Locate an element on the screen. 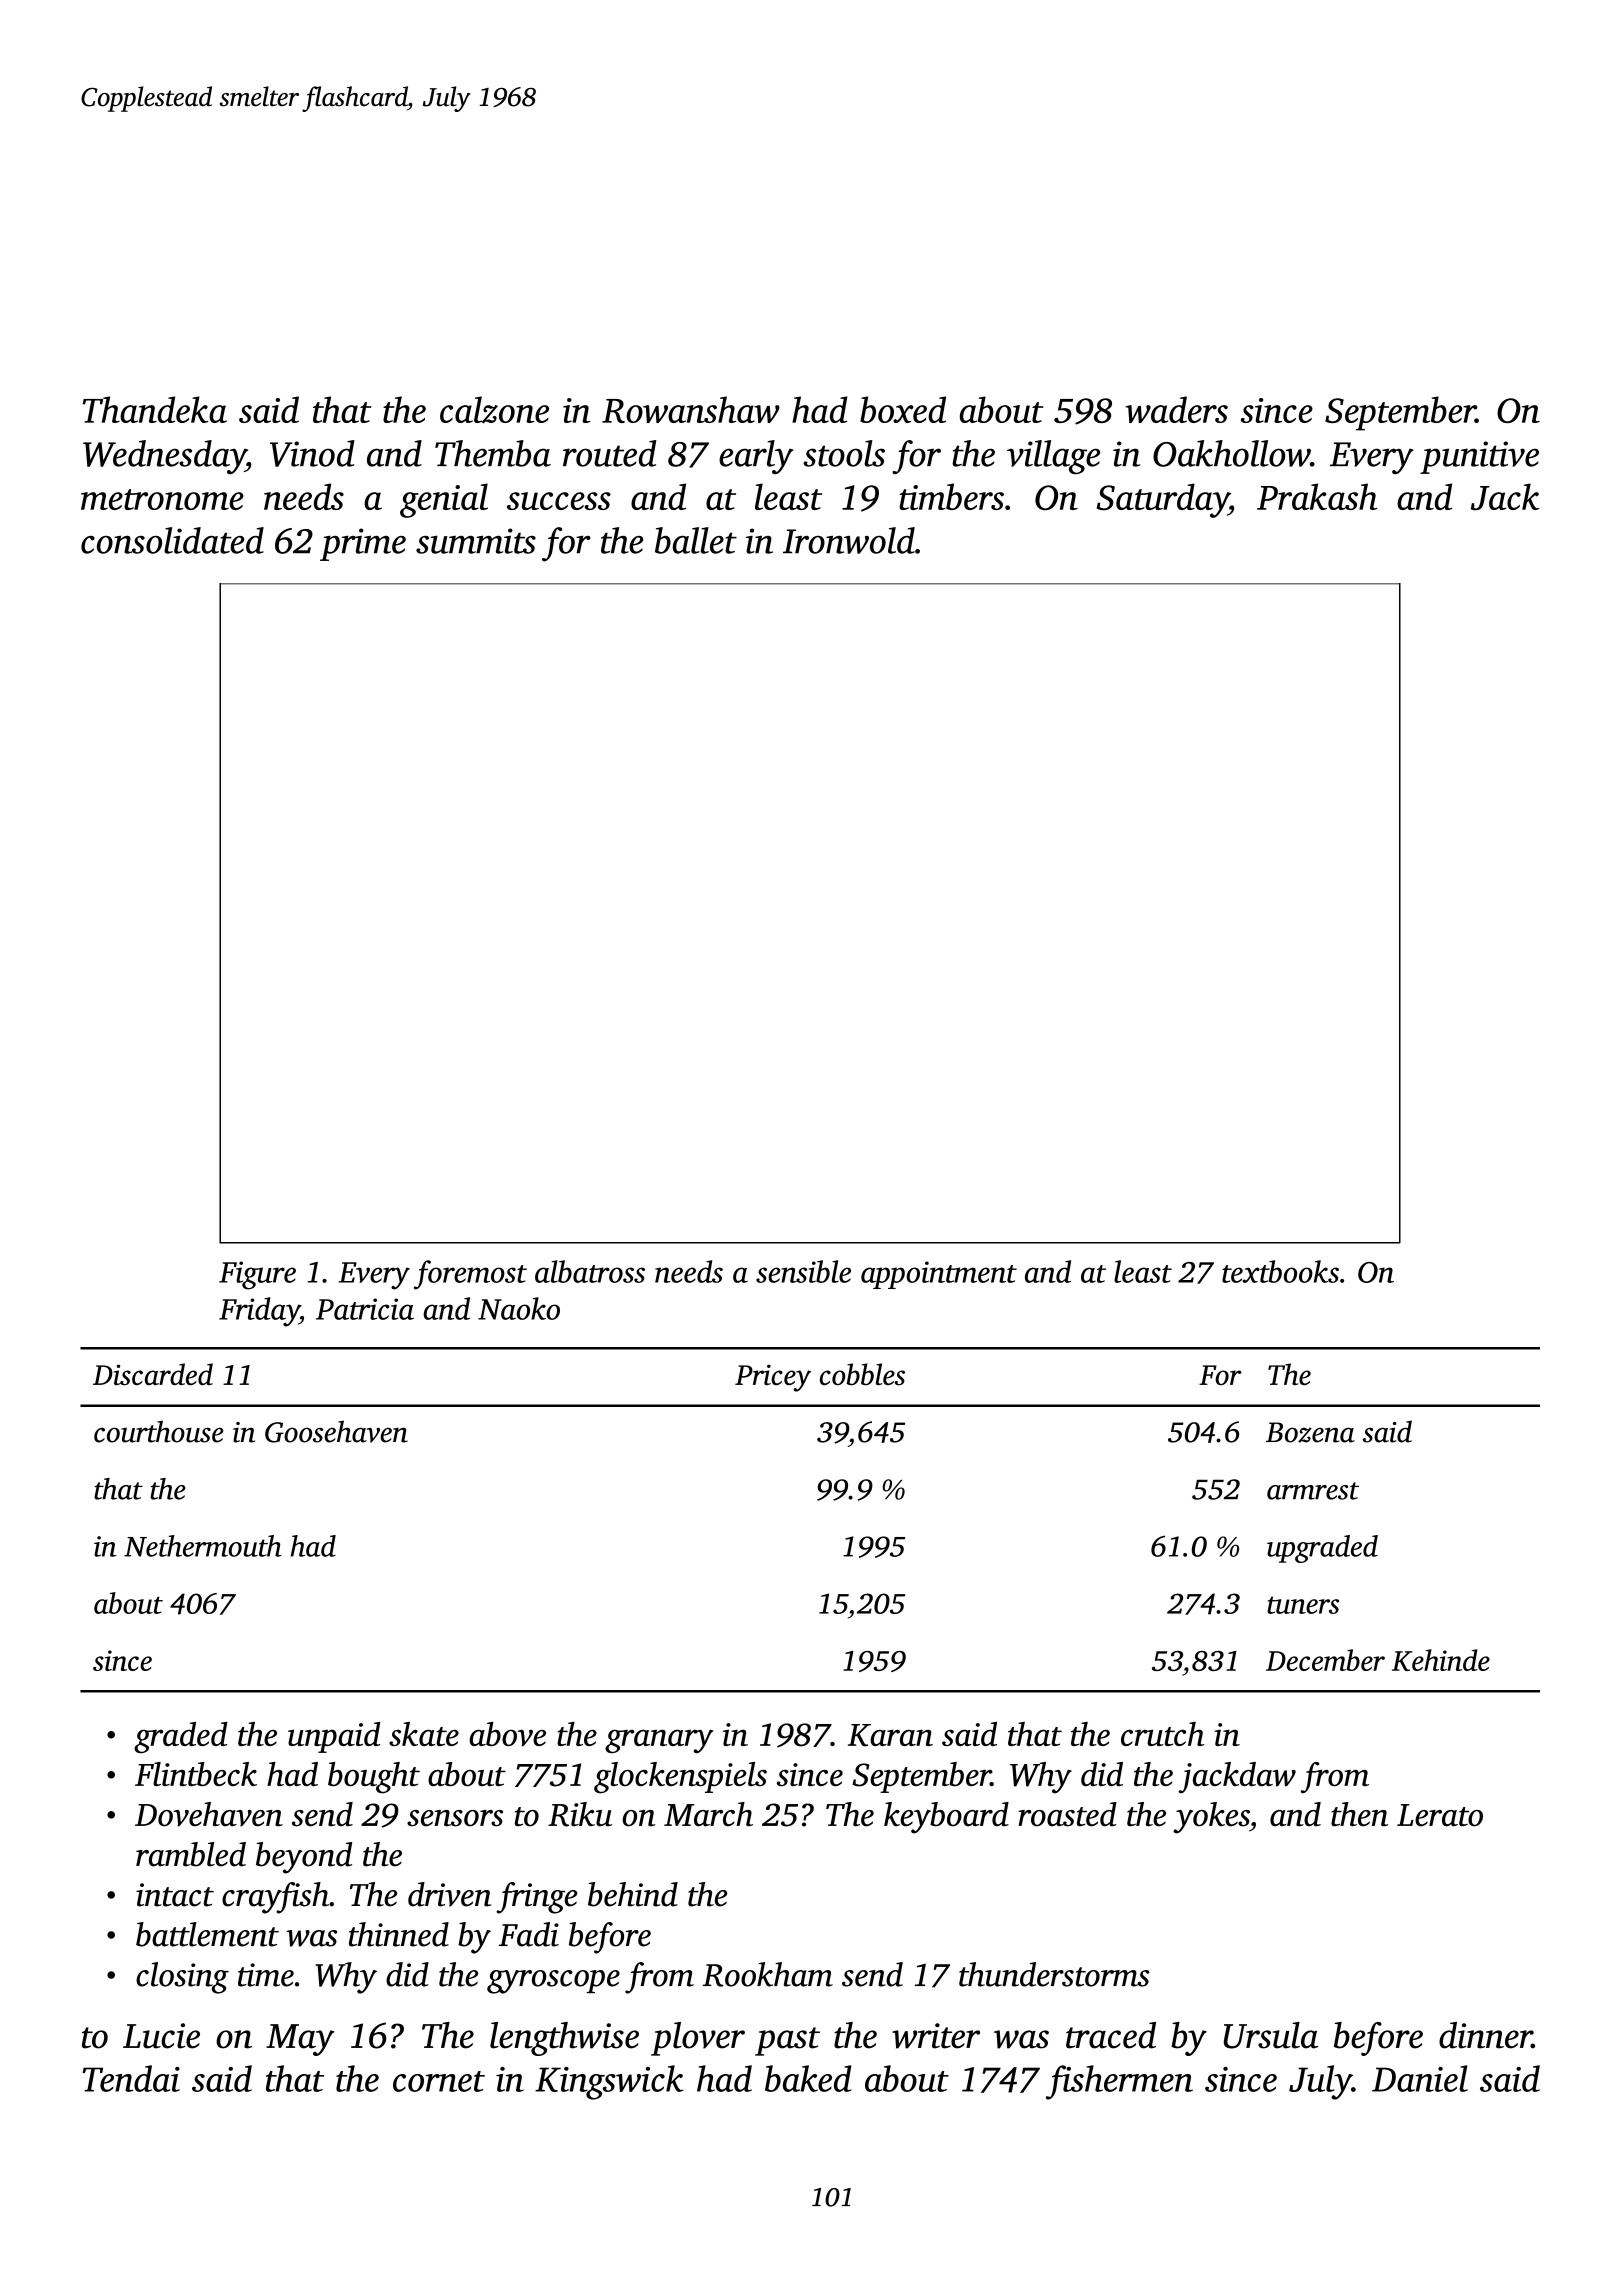 The width and height of the screenshot is (1620, 2292). Bozena is located at coordinates (1310, 1432).
